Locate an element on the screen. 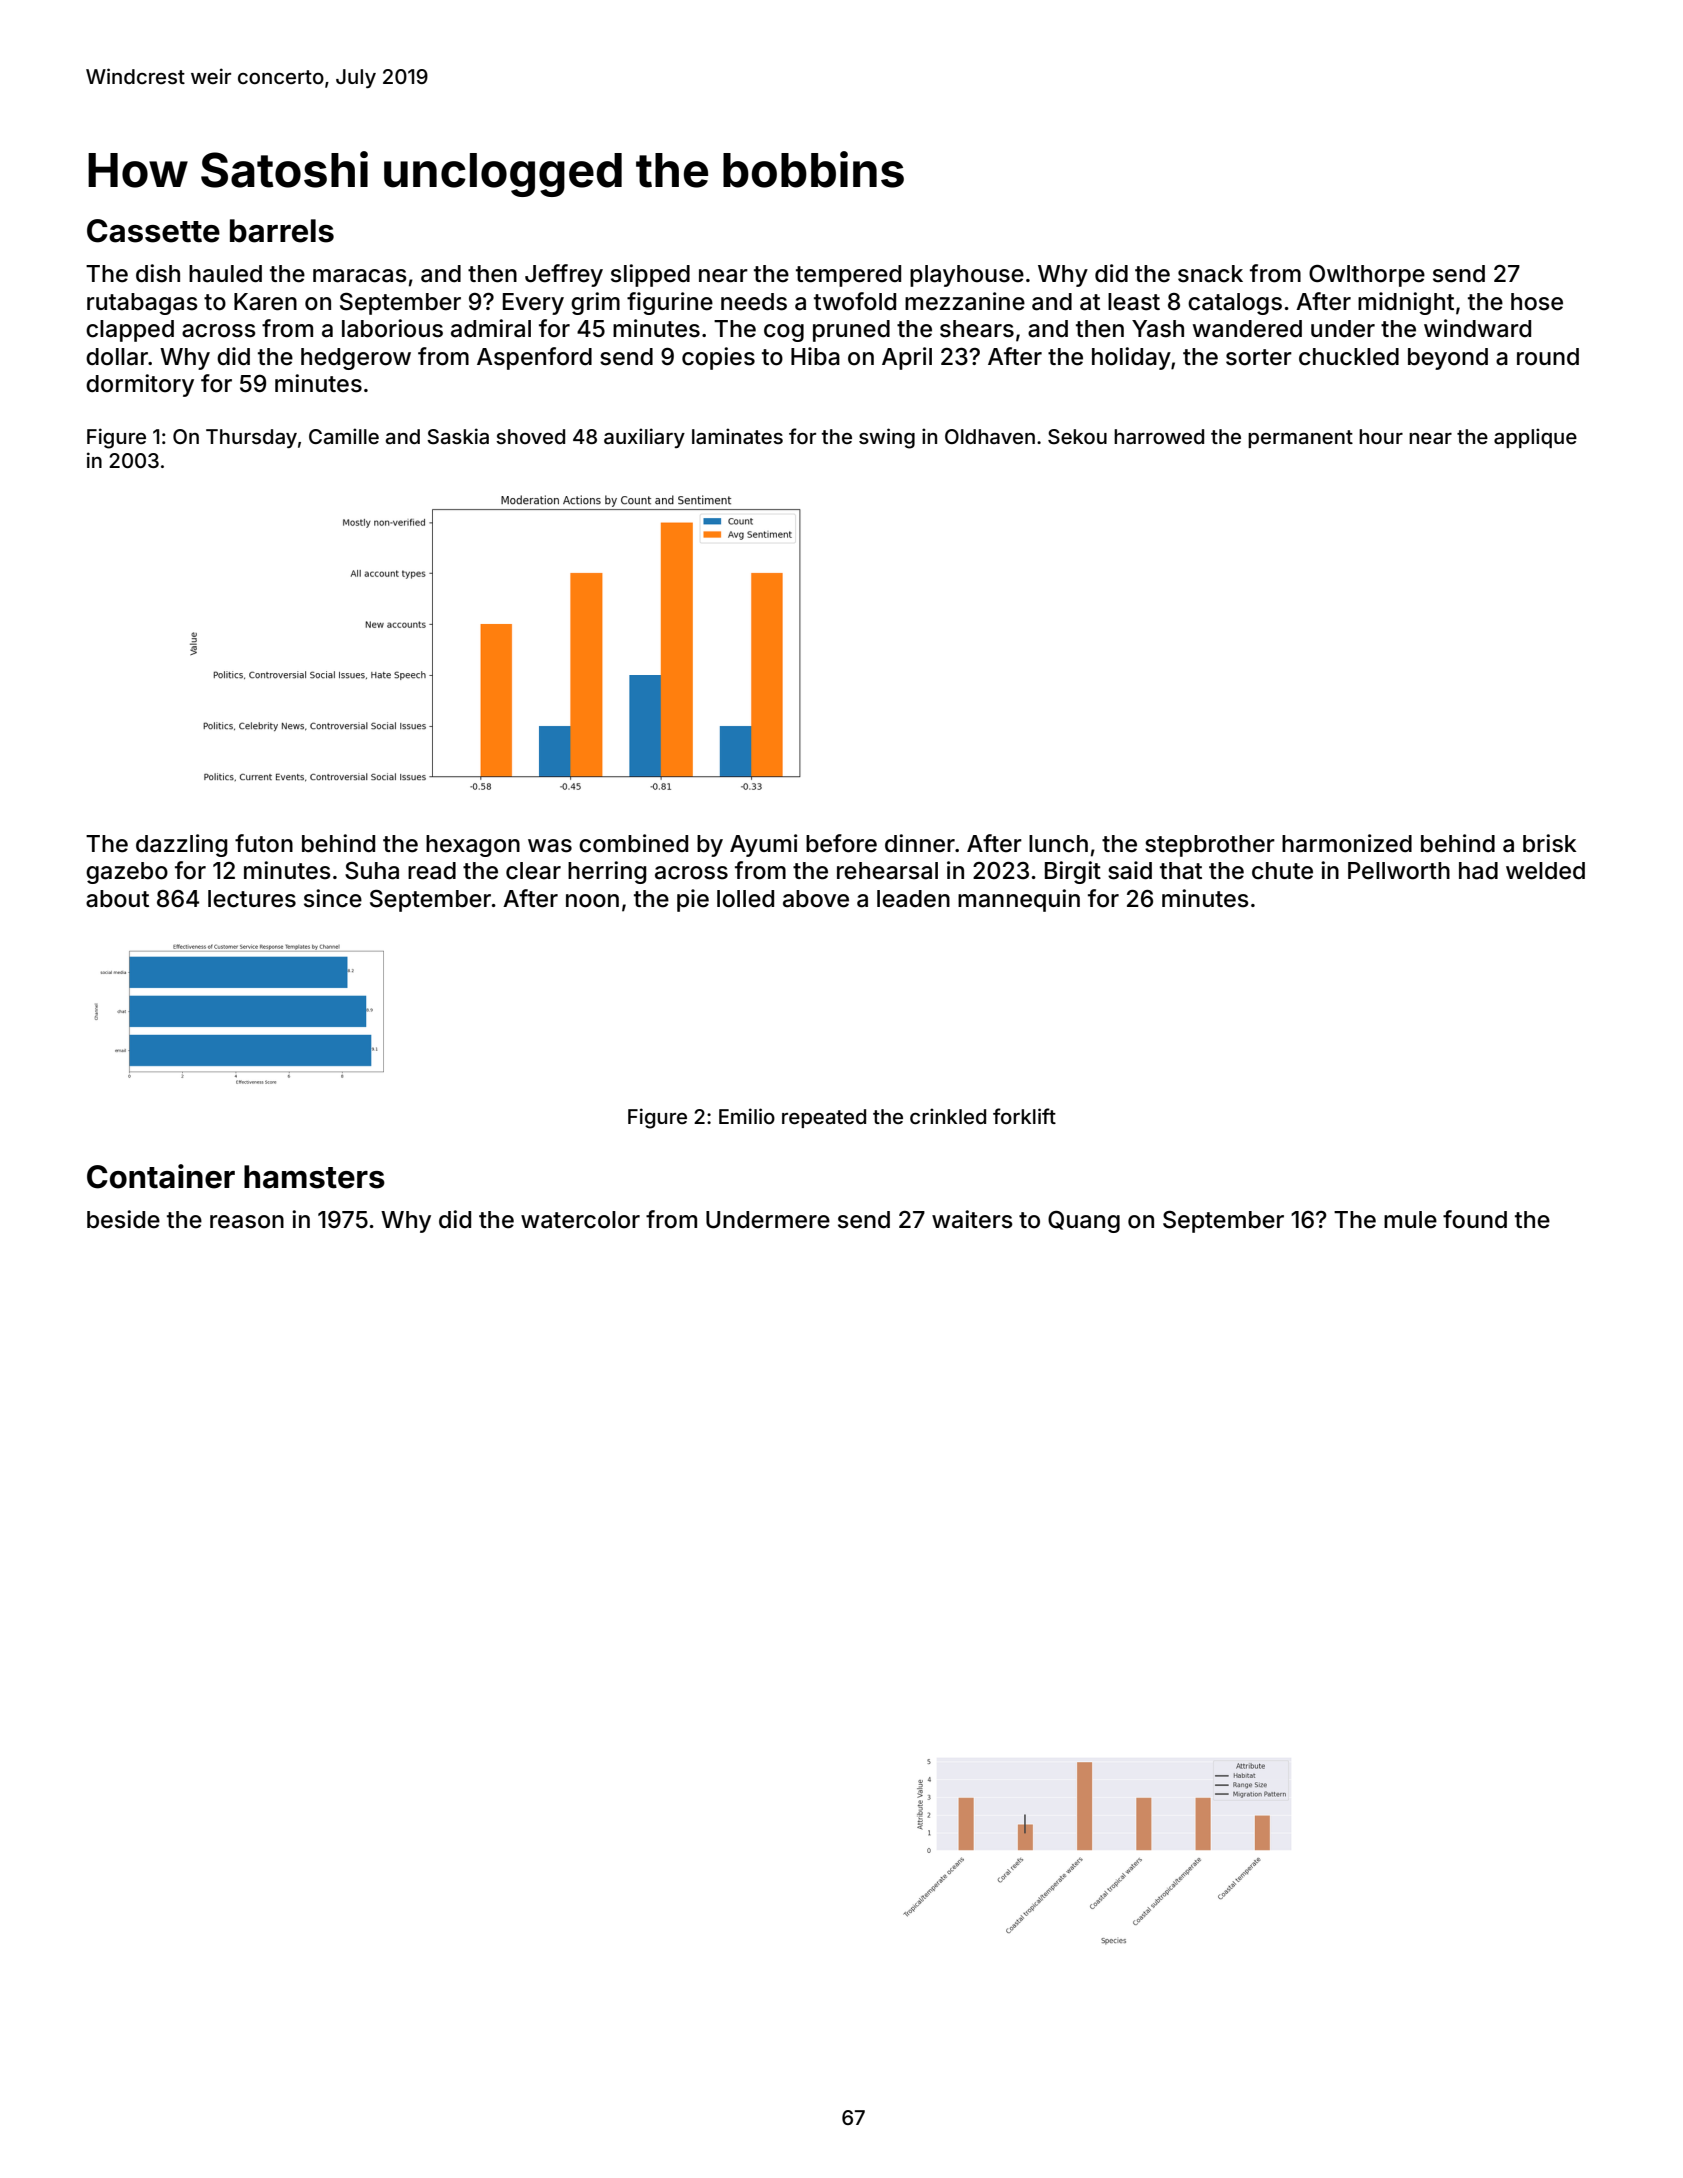 The height and width of the screenshot is (2178, 1683). combined is located at coordinates (633, 843).
